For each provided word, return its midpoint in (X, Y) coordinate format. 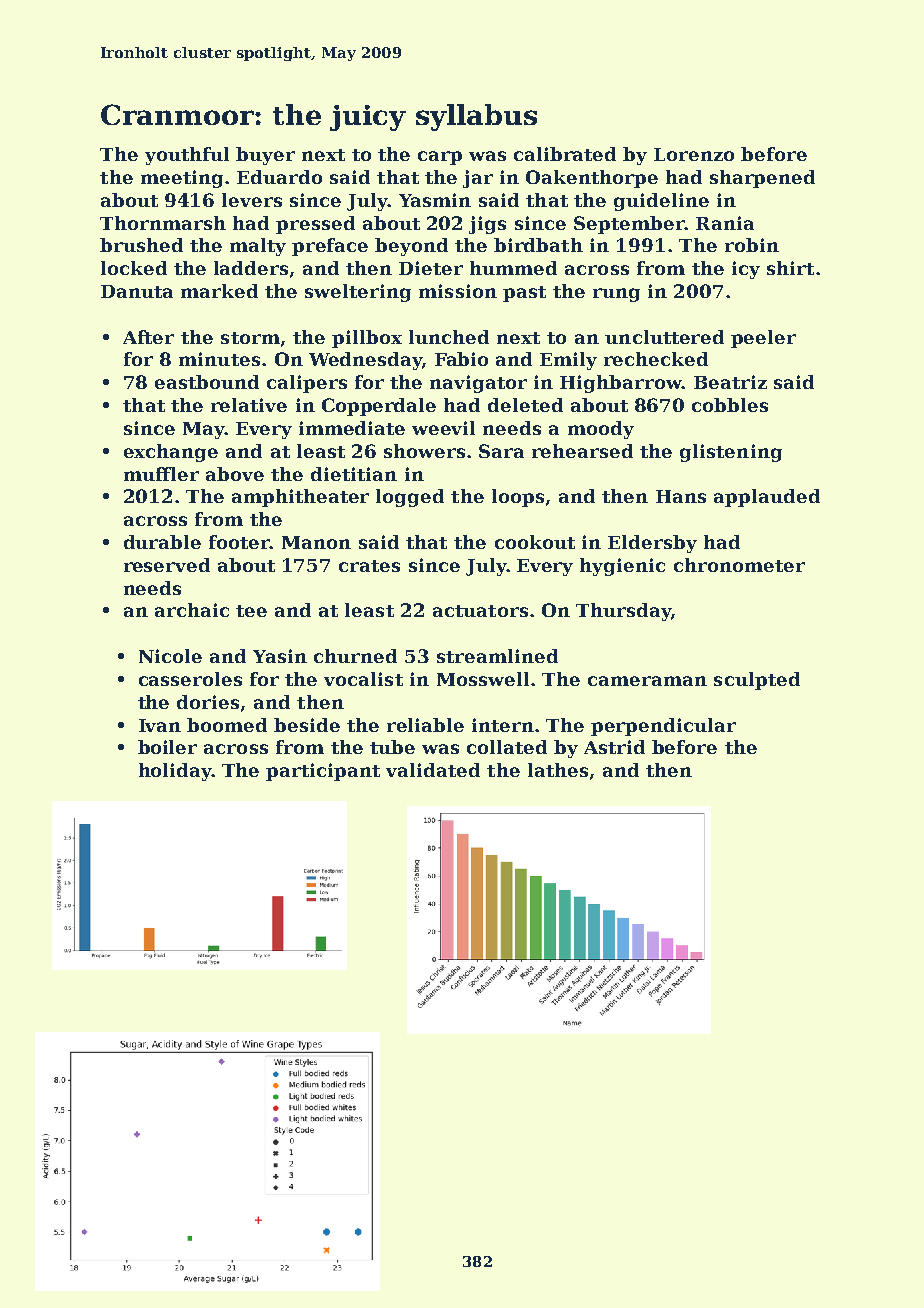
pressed (315, 225)
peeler (763, 339)
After (148, 337)
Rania (725, 223)
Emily (568, 361)
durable (162, 542)
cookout (535, 542)
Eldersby (652, 544)
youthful (187, 156)
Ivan (160, 725)
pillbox (367, 339)
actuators (480, 611)
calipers (307, 384)
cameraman (647, 681)
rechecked (656, 359)
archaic (192, 610)
